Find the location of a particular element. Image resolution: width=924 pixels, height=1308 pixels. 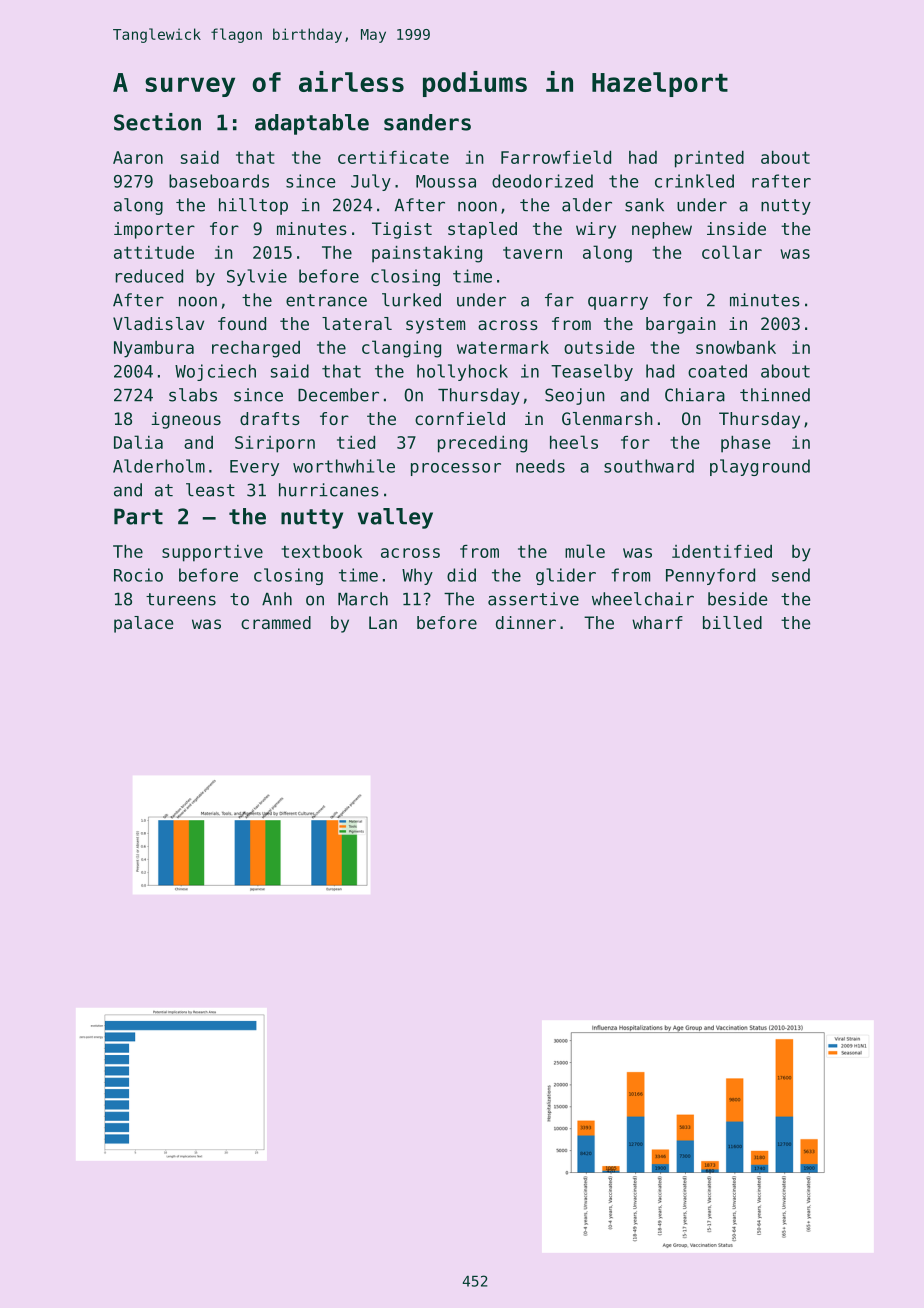

supportive is located at coordinates (212, 553).
